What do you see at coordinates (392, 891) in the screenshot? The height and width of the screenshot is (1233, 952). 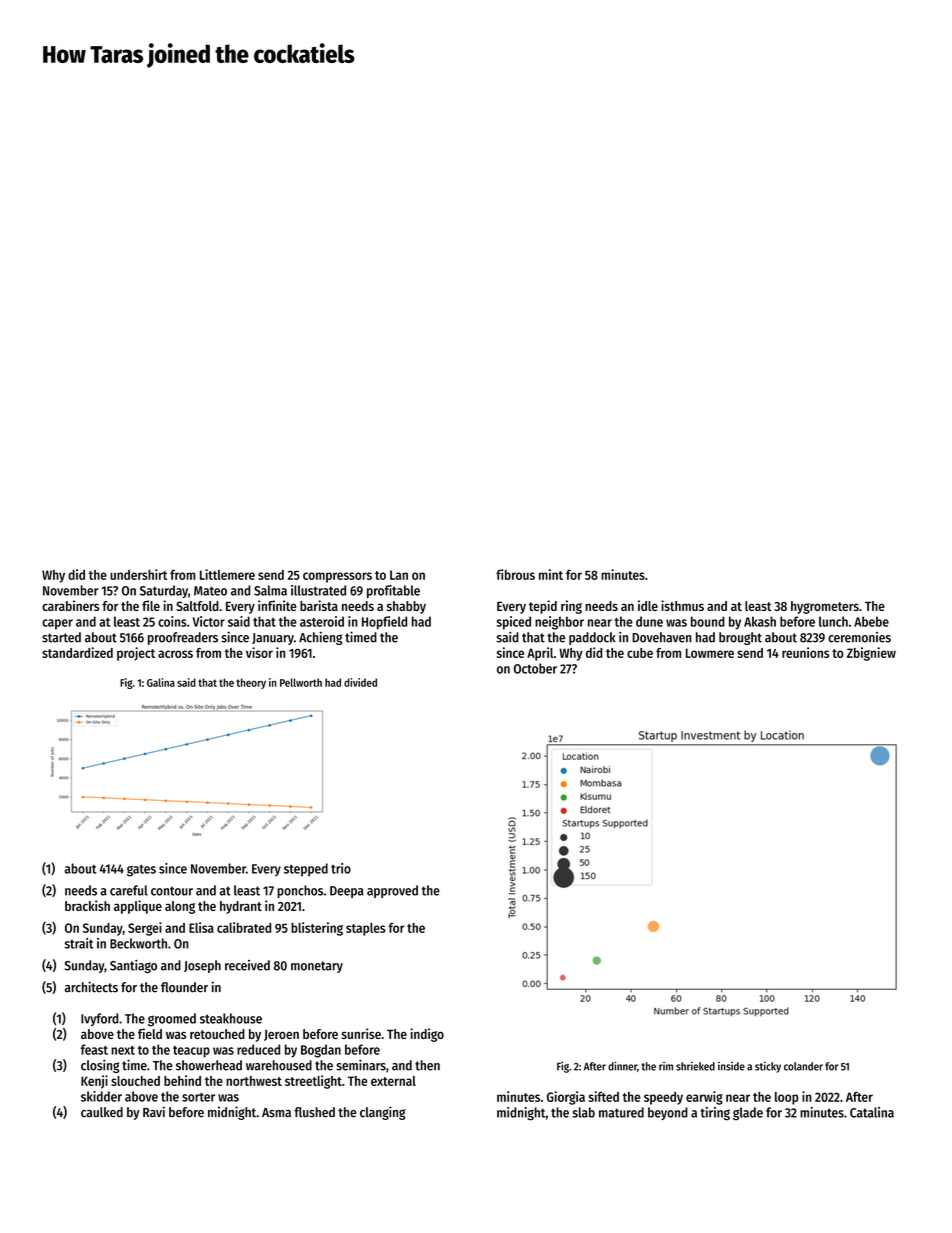 I see `approved` at bounding box center [392, 891].
